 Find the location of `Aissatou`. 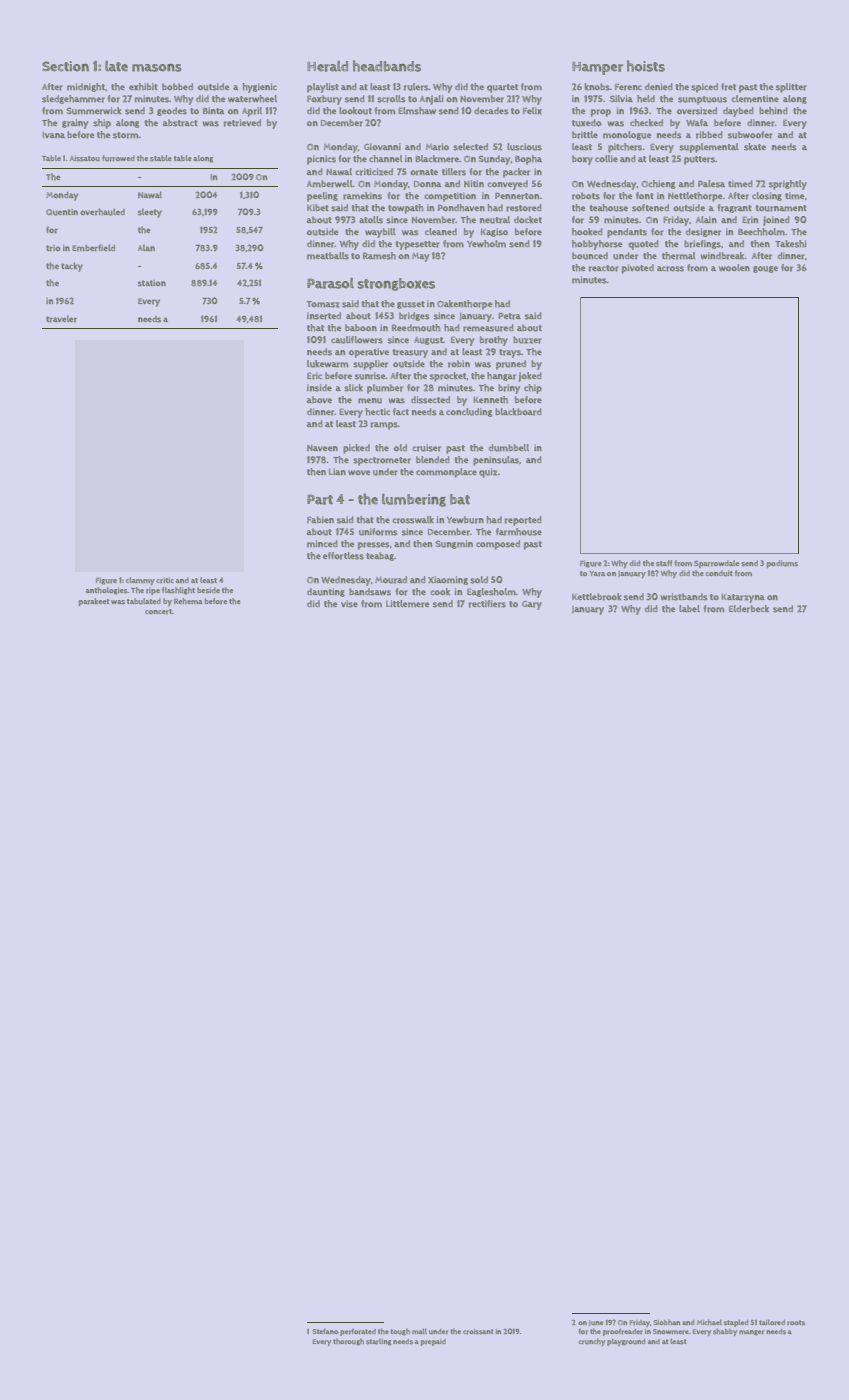

Aissatou is located at coordinates (85, 158).
